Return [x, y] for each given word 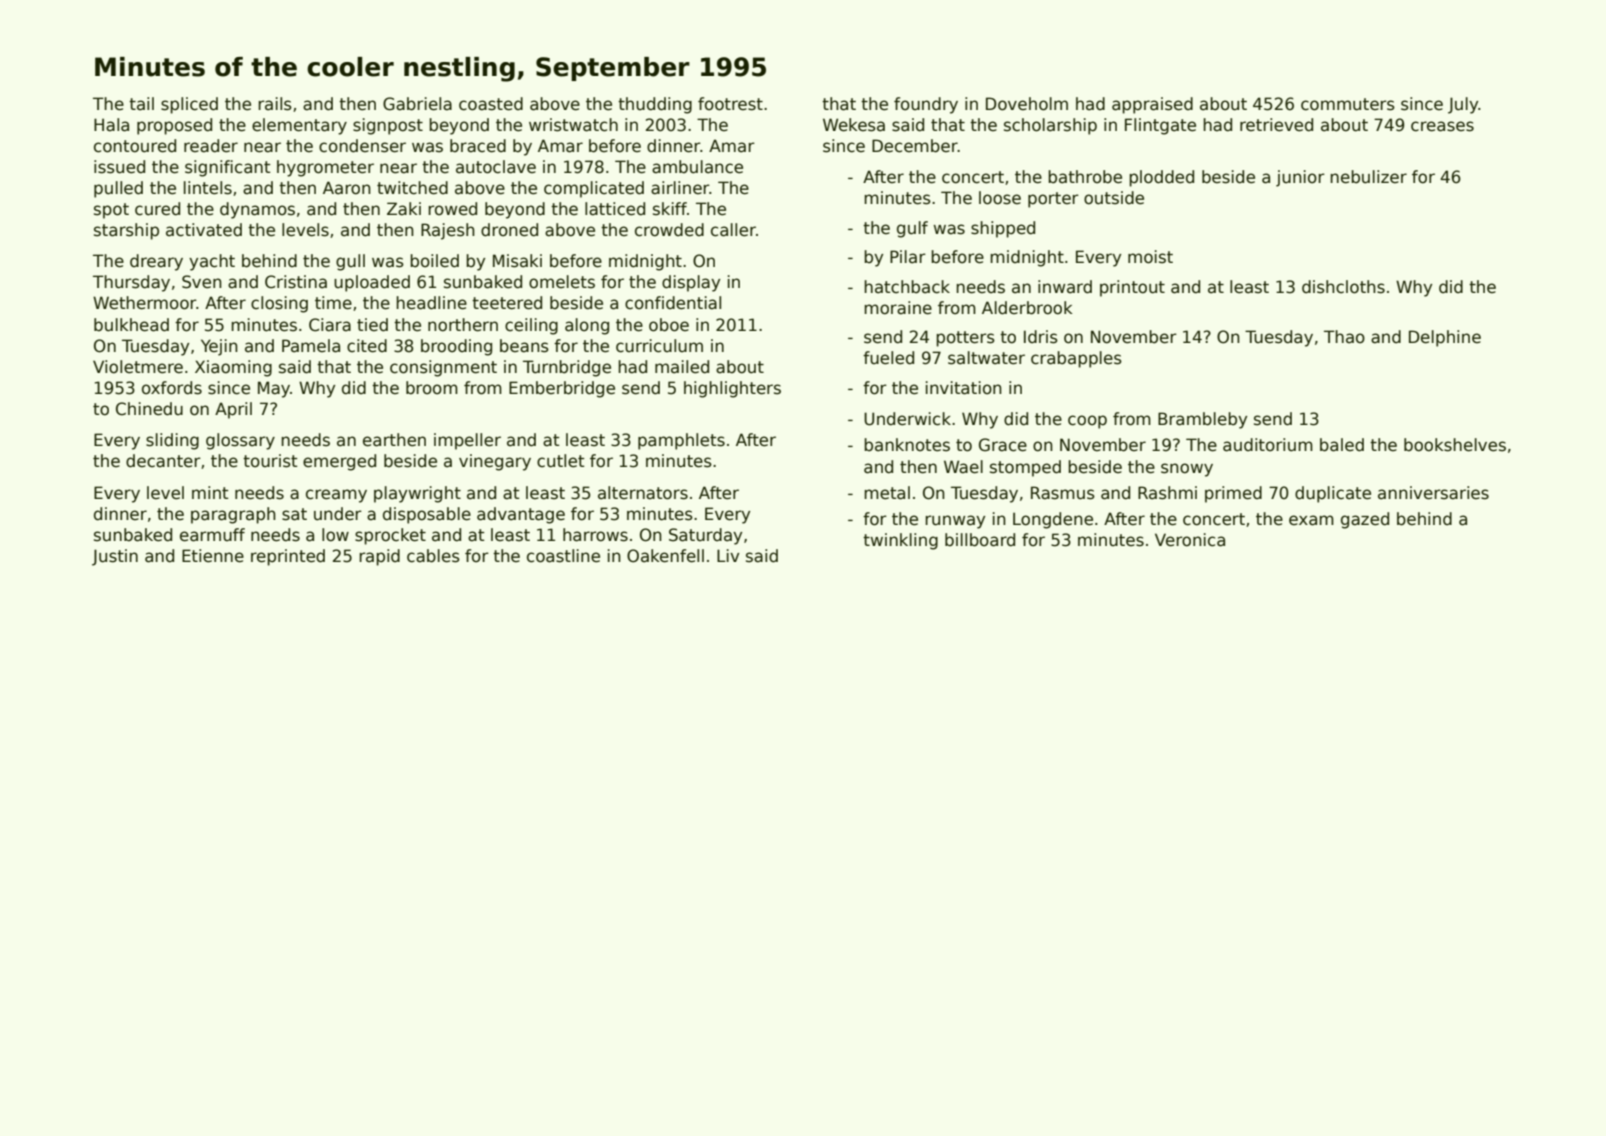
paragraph [233, 515]
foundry [926, 105]
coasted [491, 104]
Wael [963, 467]
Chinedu [149, 409]
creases [1442, 126]
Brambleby [1202, 420]
